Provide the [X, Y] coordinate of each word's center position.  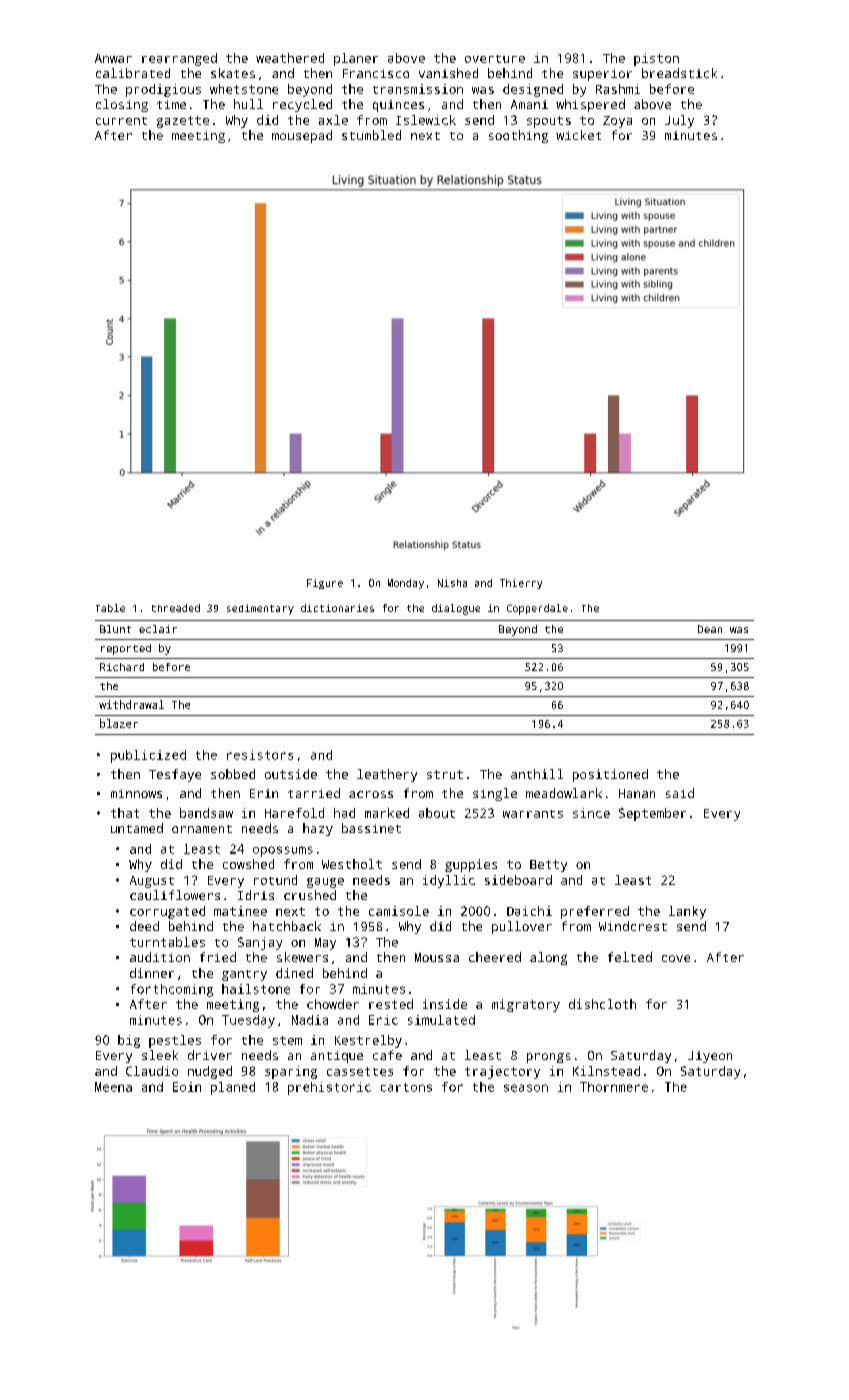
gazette [183, 122]
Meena [113, 1087]
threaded [176, 608]
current [121, 121]
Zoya [617, 122]
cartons [406, 1087]
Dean [710, 629]
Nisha [452, 583]
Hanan [637, 793]
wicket [578, 135]
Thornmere [614, 1087]
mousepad [302, 136]
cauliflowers [175, 895]
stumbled [371, 135]
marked [387, 813]
